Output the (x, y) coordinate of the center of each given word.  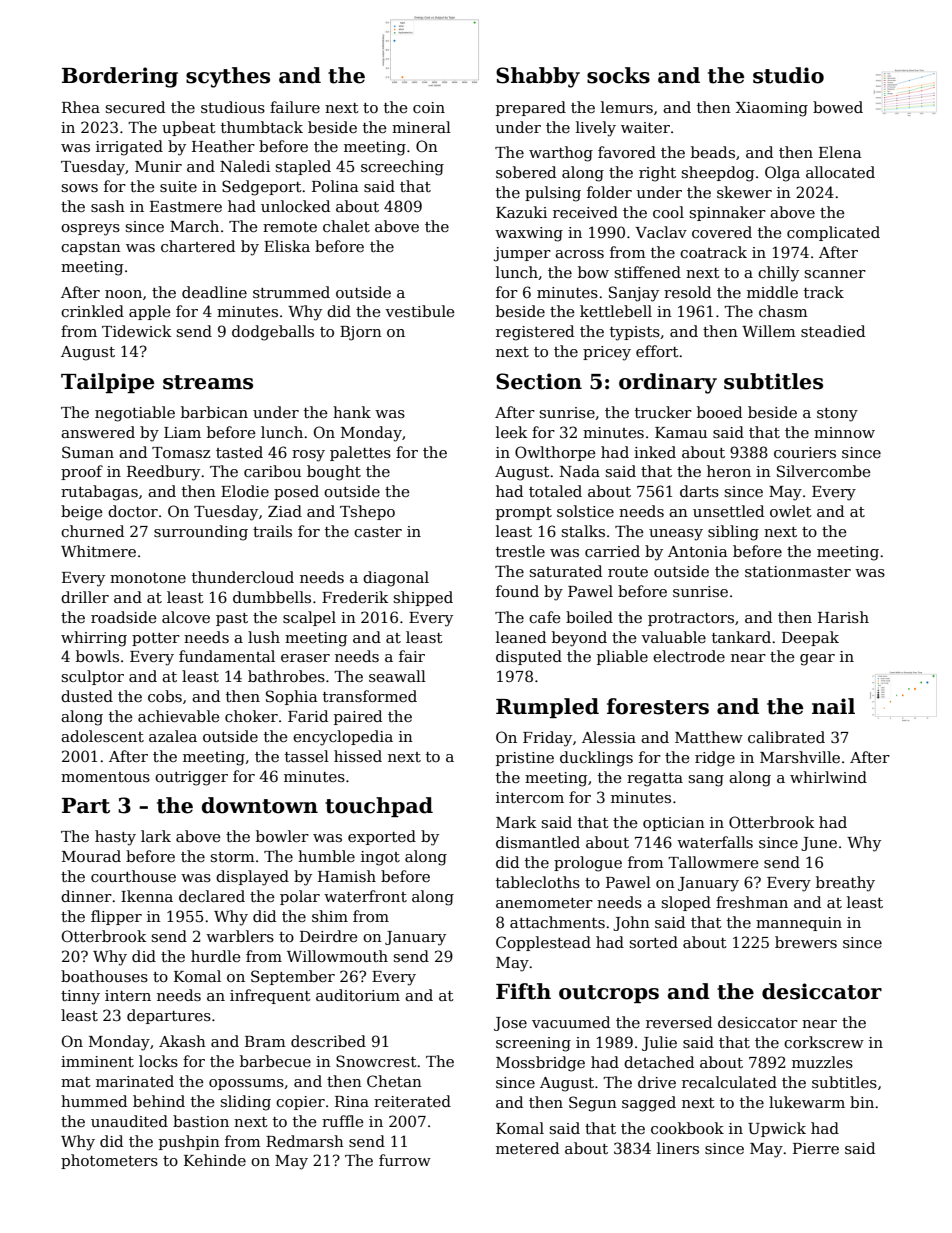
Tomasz (181, 452)
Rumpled (547, 708)
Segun (593, 1104)
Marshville (800, 757)
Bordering (120, 77)
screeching (402, 168)
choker (251, 716)
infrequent (270, 996)
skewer (744, 192)
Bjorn (361, 333)
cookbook (687, 1128)
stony (837, 415)
